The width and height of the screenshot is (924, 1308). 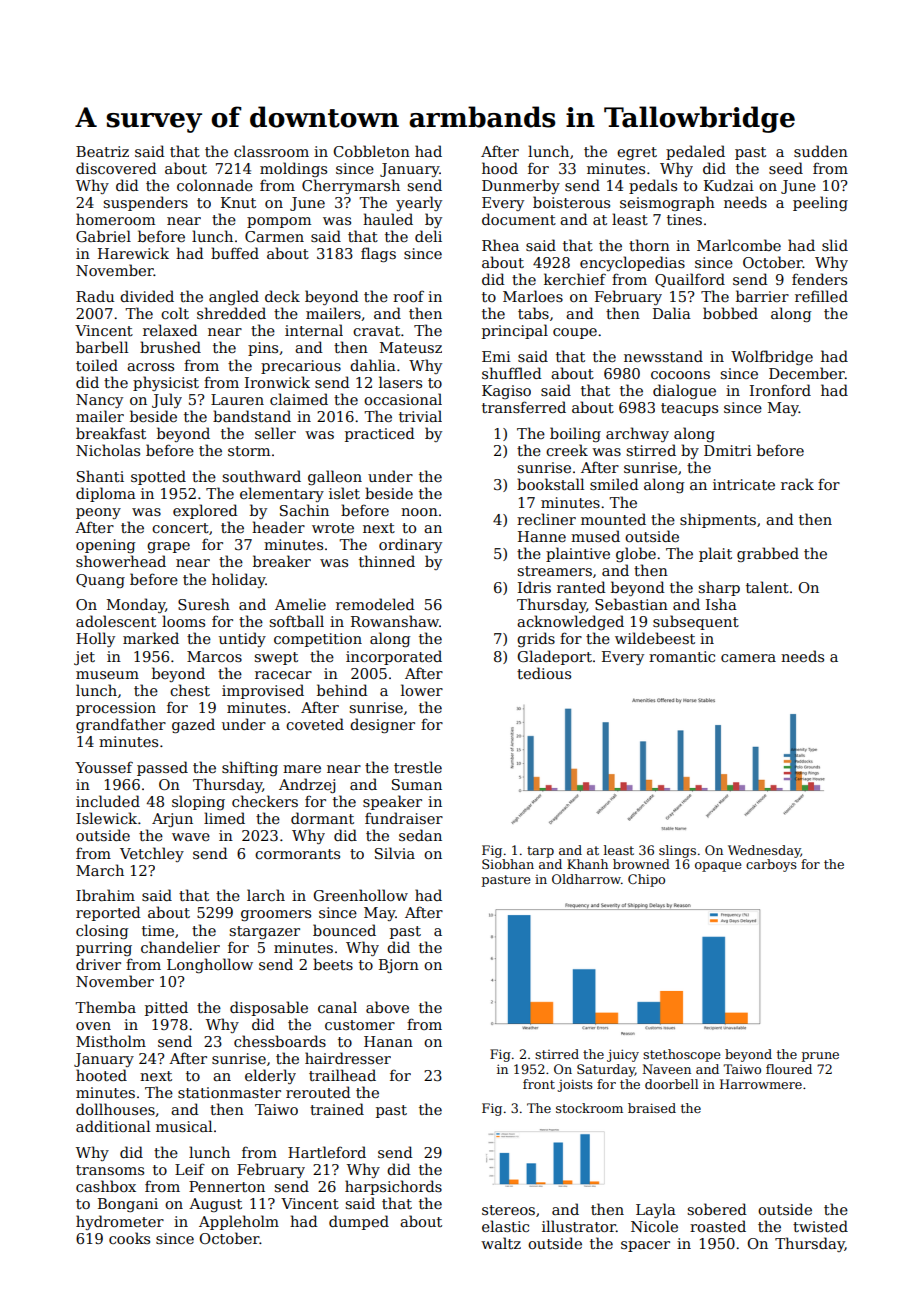 I want to click on hooted, so click(x=101, y=1075).
